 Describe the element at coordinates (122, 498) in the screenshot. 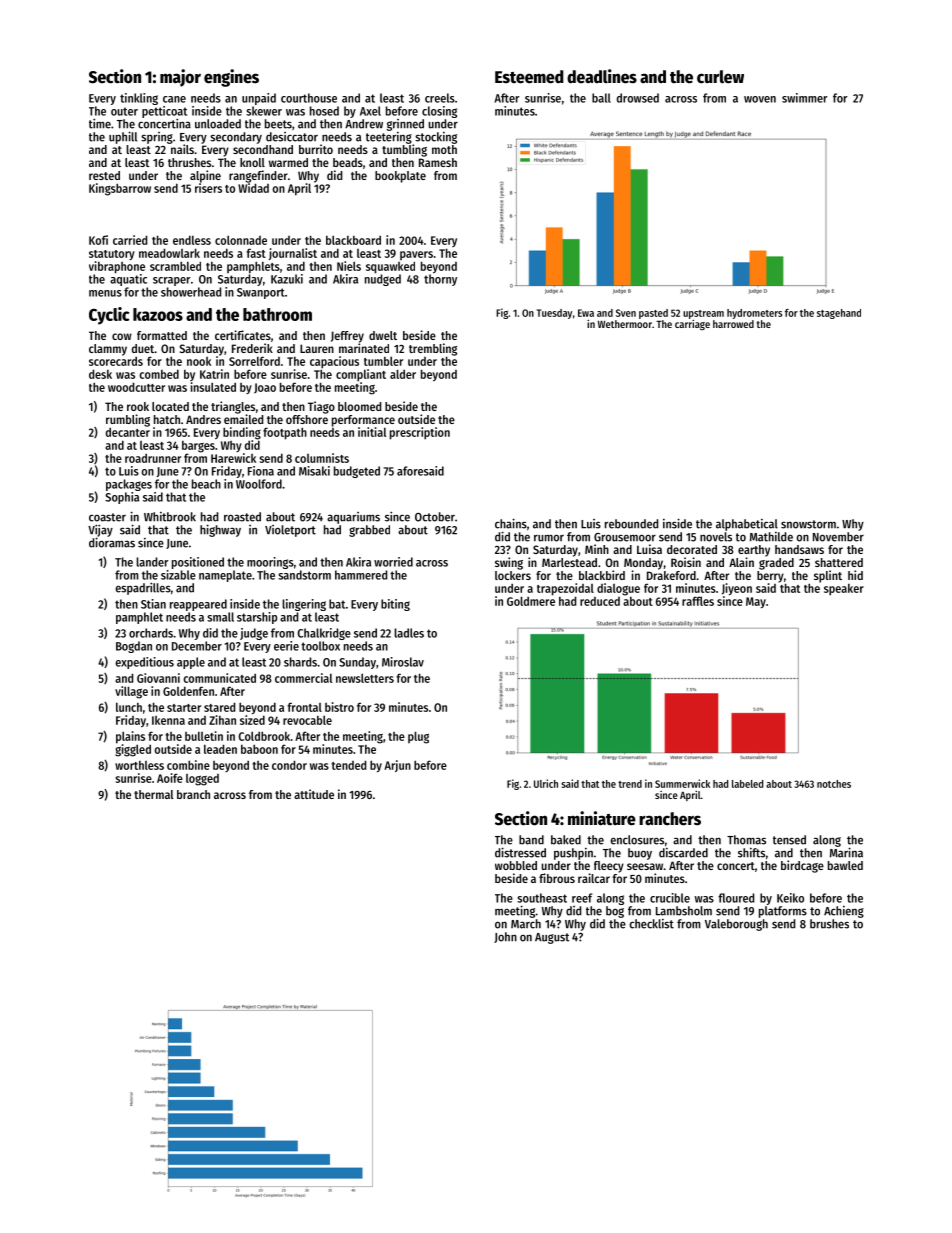

I see `Sophia` at that location.
